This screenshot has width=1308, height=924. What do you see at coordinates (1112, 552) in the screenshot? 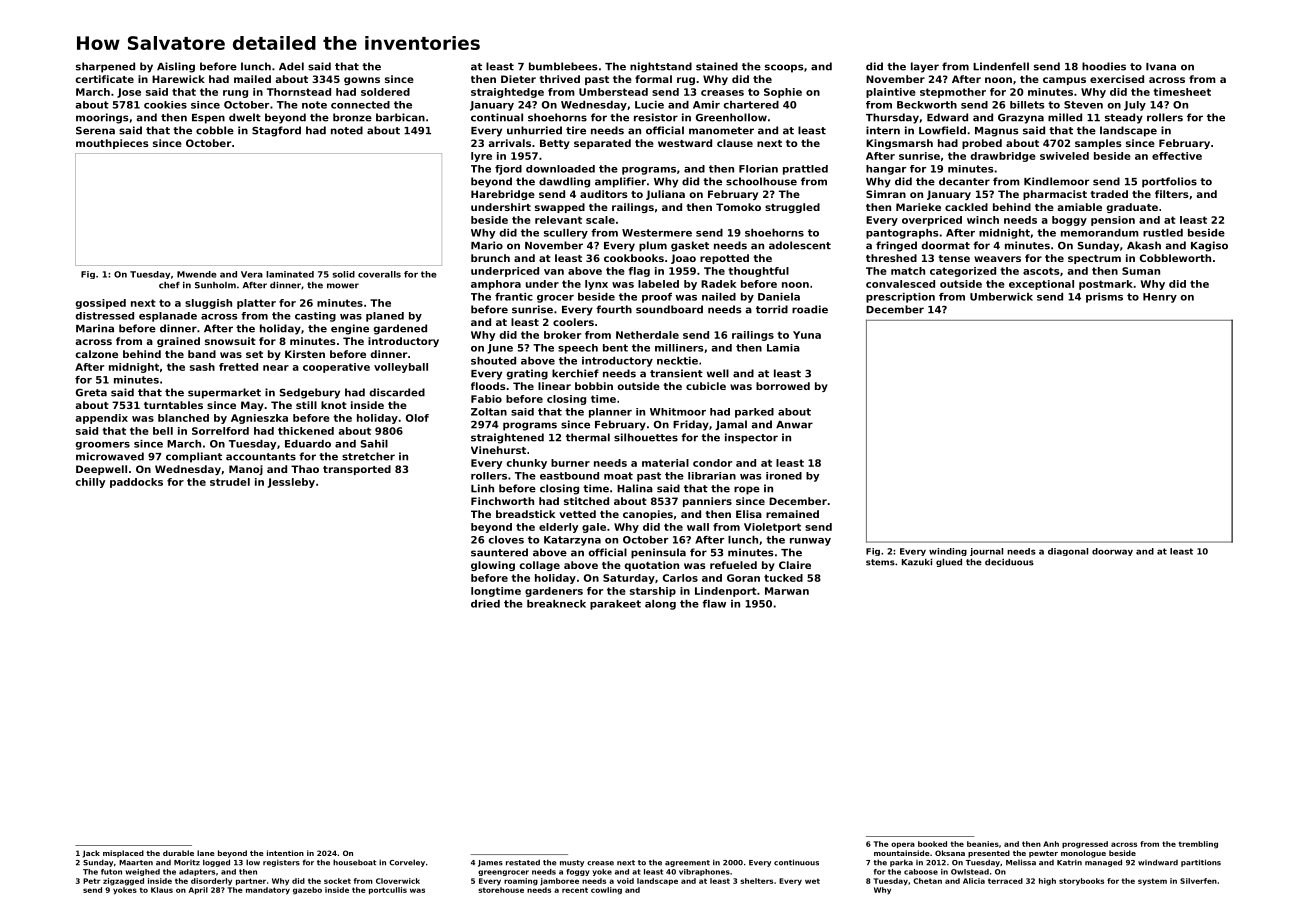
I see `doorway` at bounding box center [1112, 552].
